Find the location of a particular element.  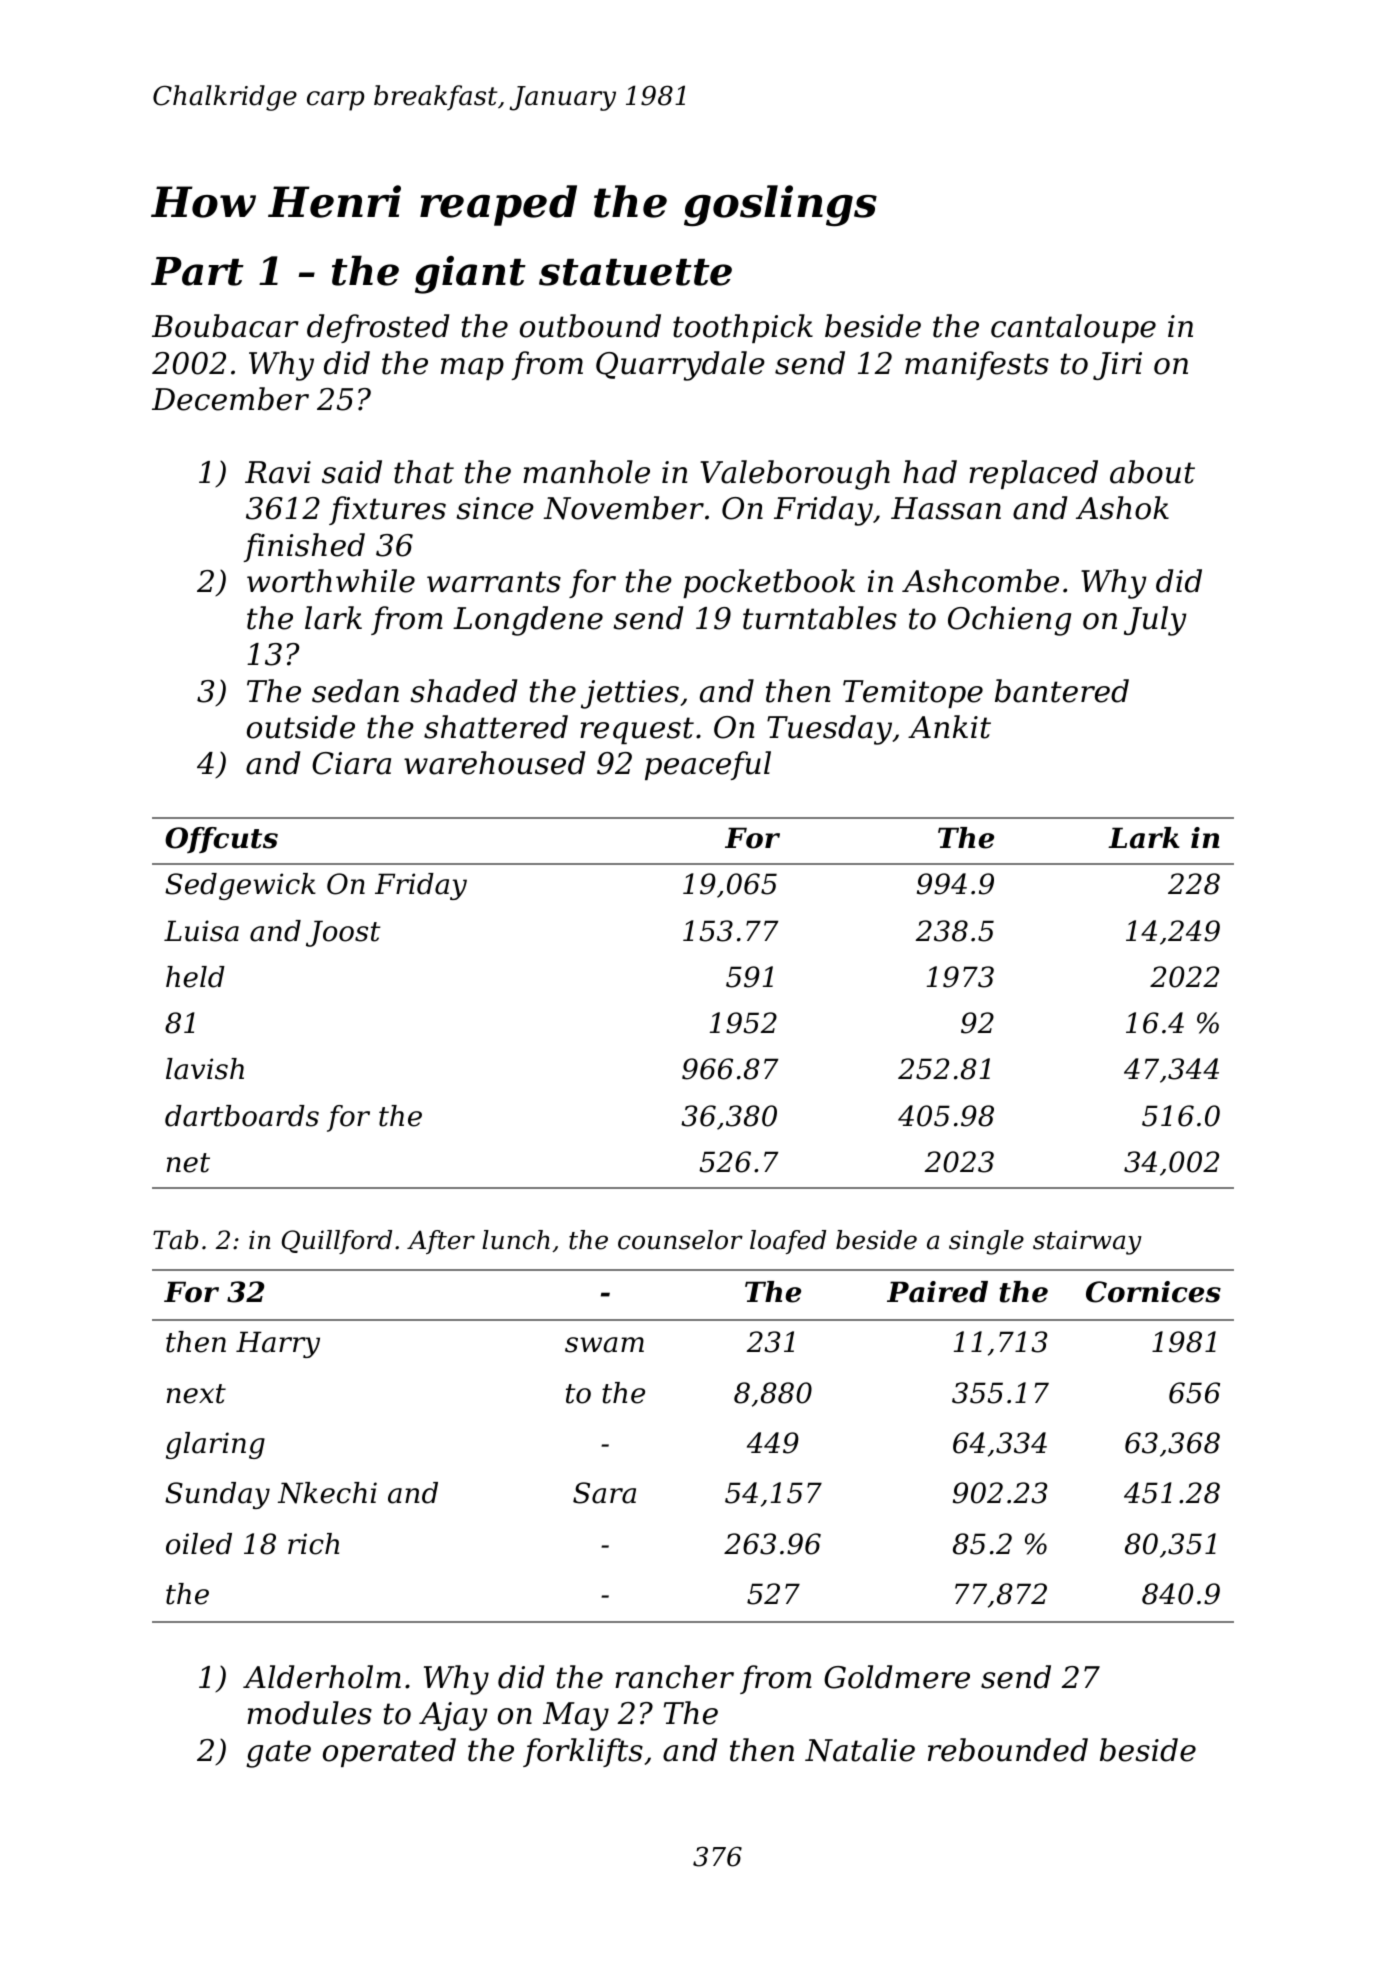

oiled is located at coordinates (199, 1544).
